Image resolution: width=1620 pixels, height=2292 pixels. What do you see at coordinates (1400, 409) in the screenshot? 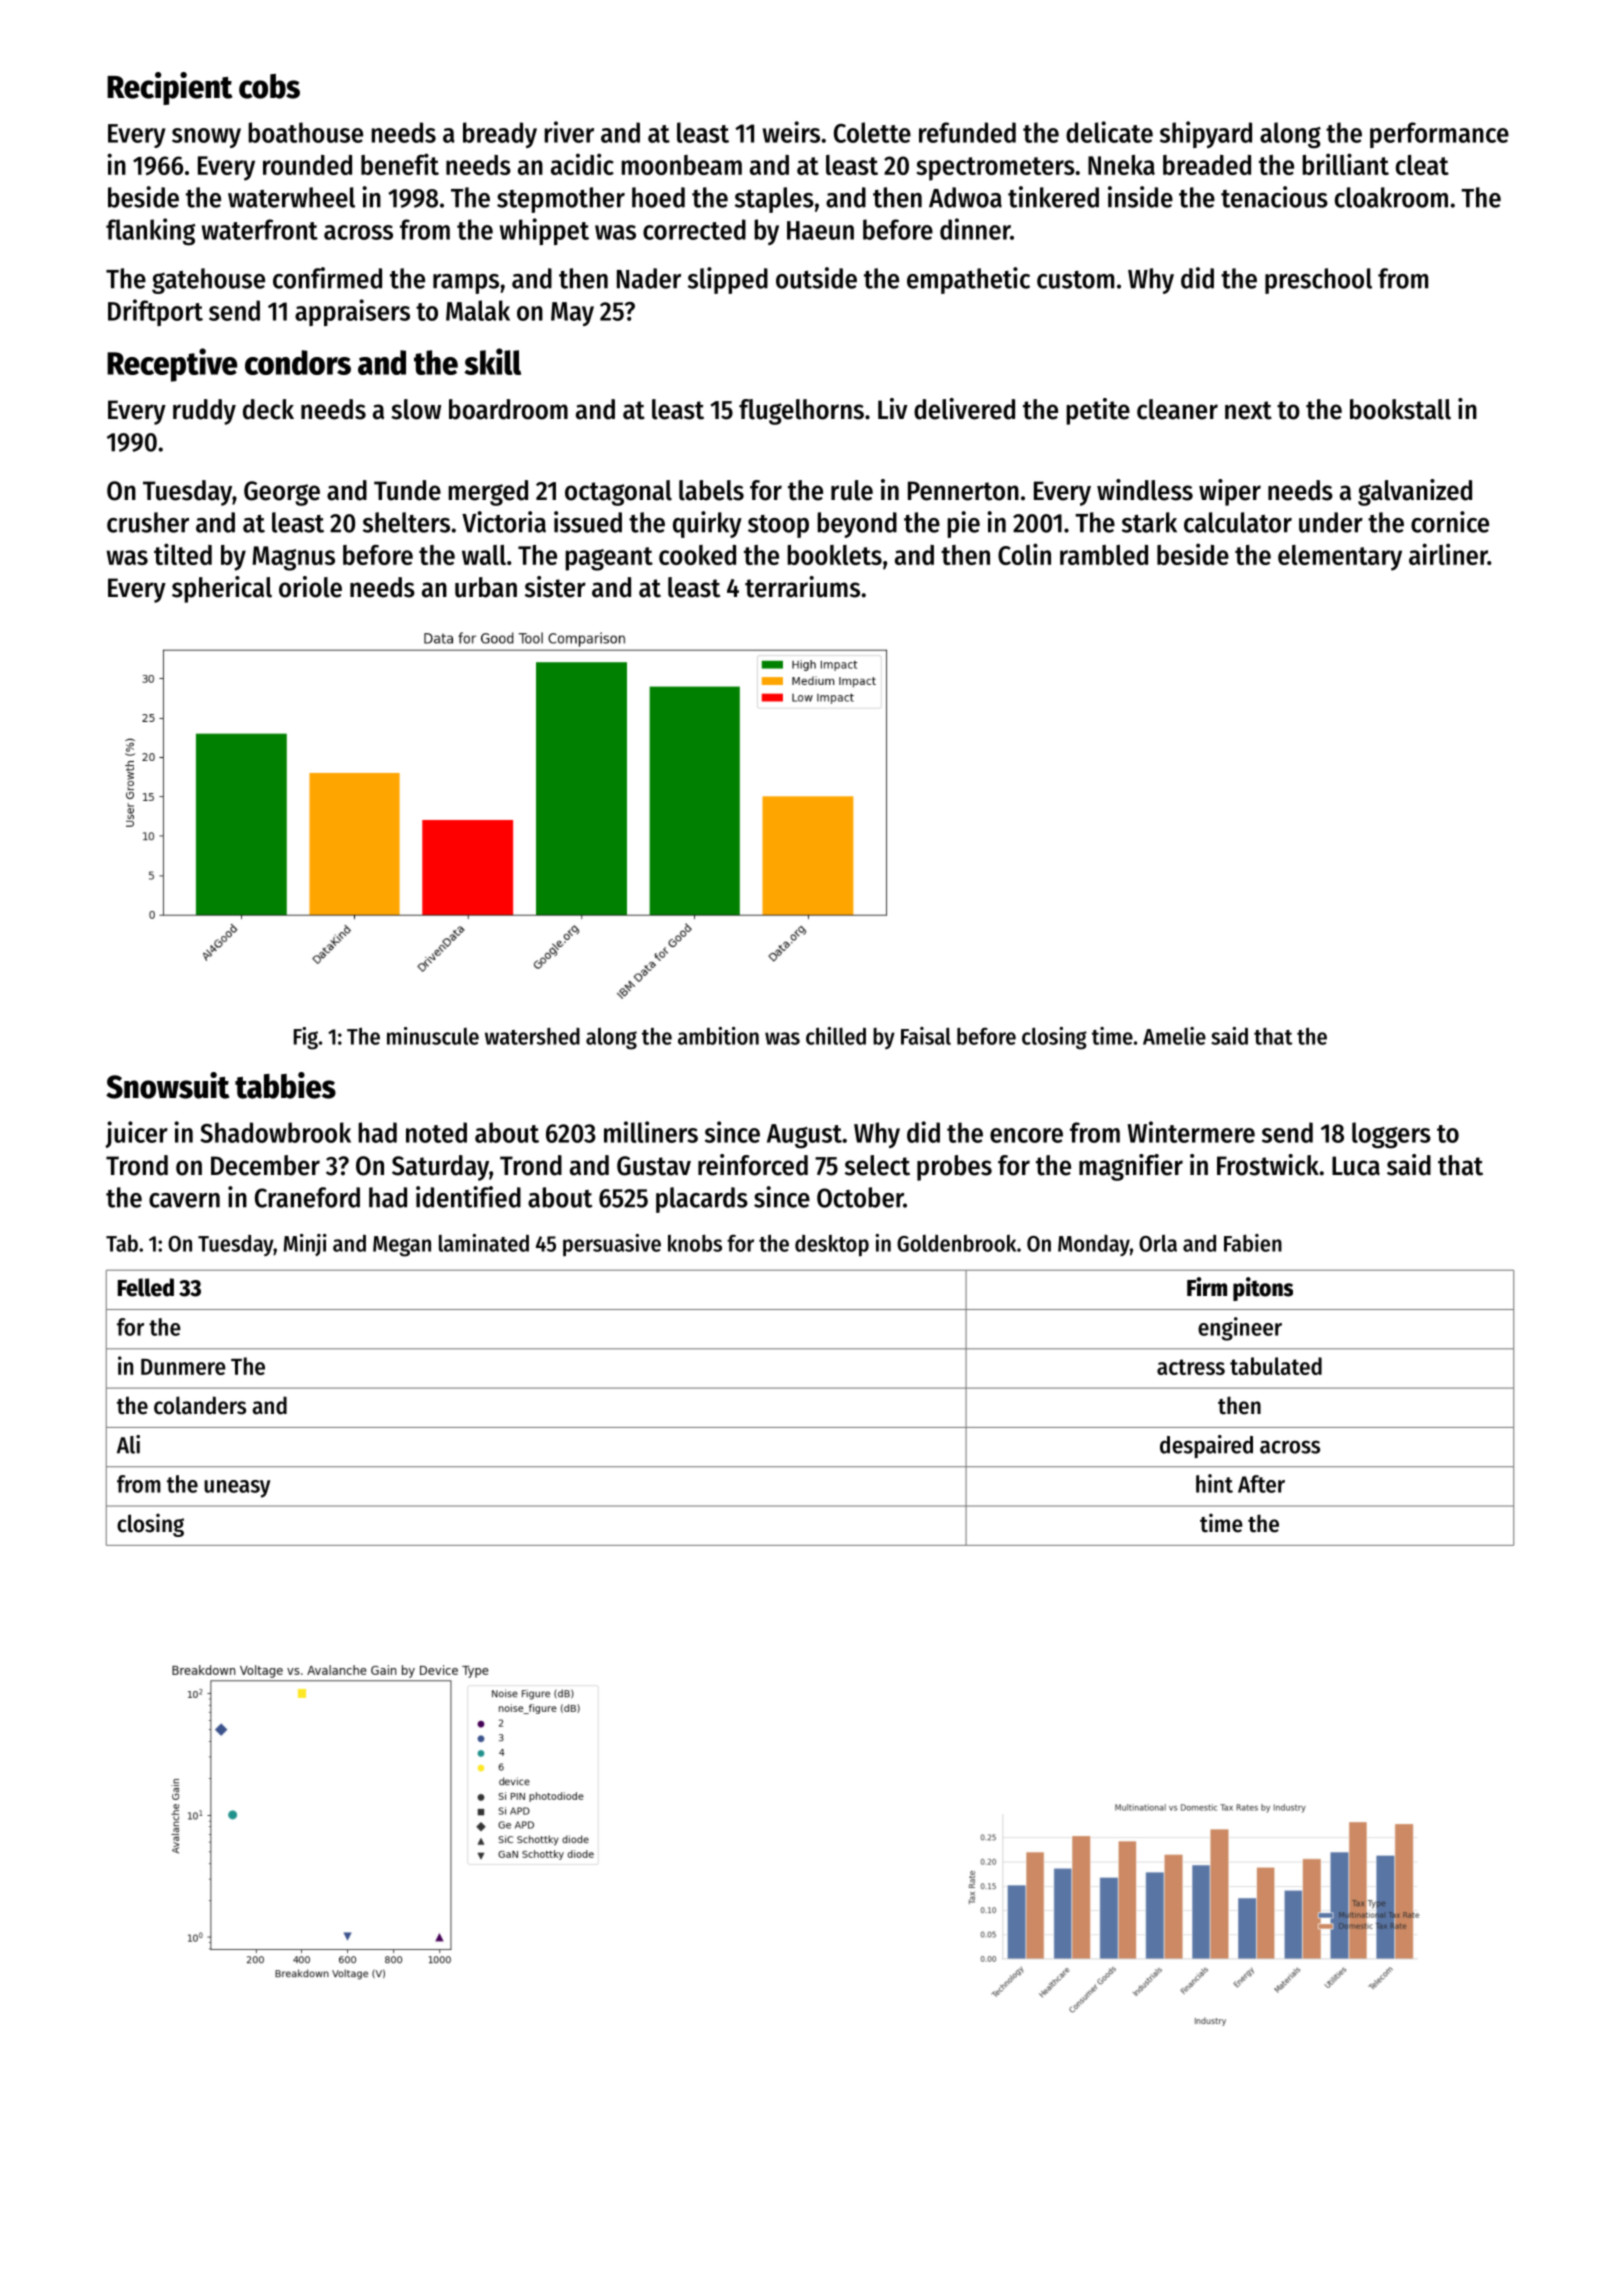
I see `bookstall` at bounding box center [1400, 409].
